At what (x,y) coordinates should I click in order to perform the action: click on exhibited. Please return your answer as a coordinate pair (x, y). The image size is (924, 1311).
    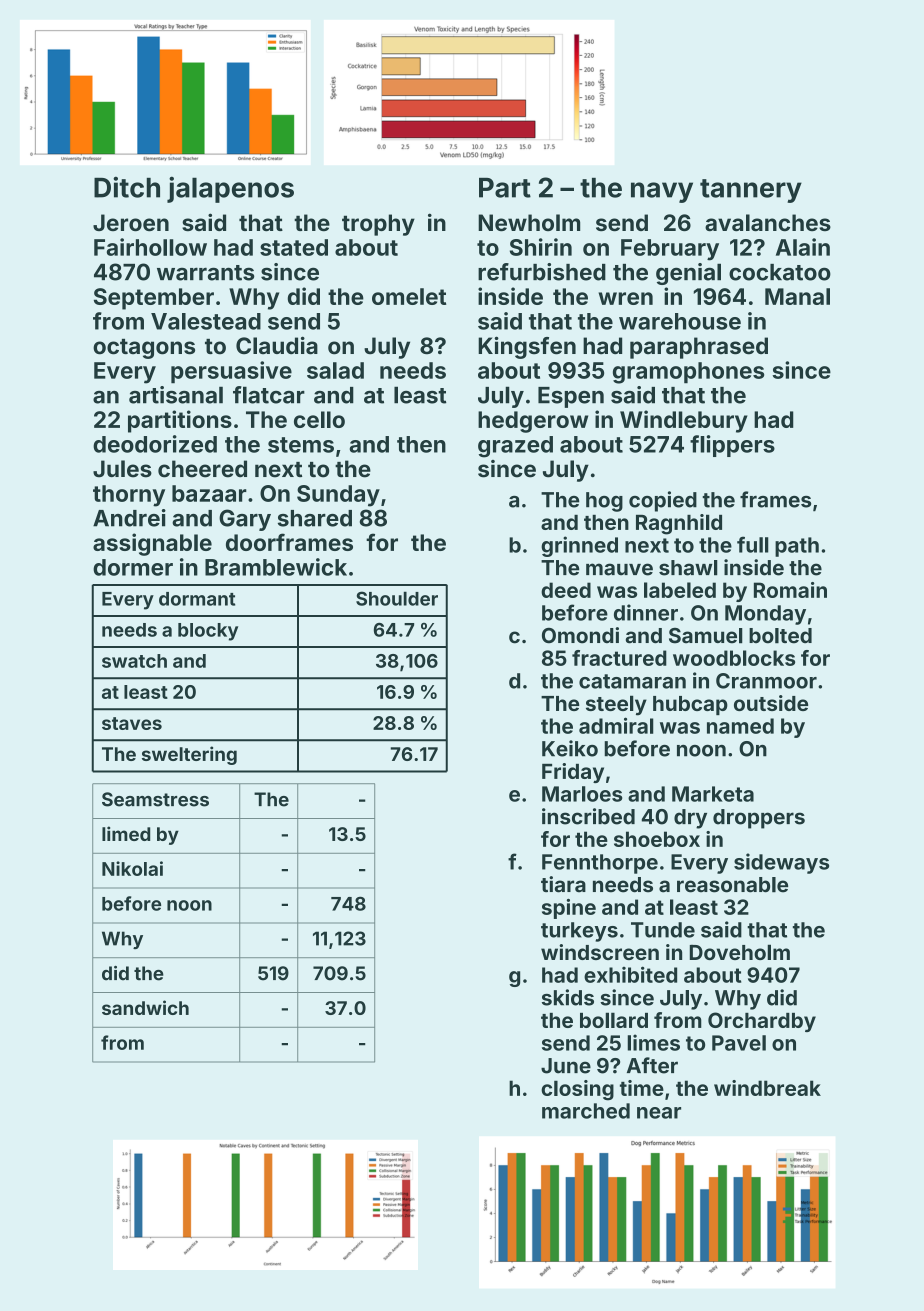
    Looking at the image, I should click on (630, 974).
